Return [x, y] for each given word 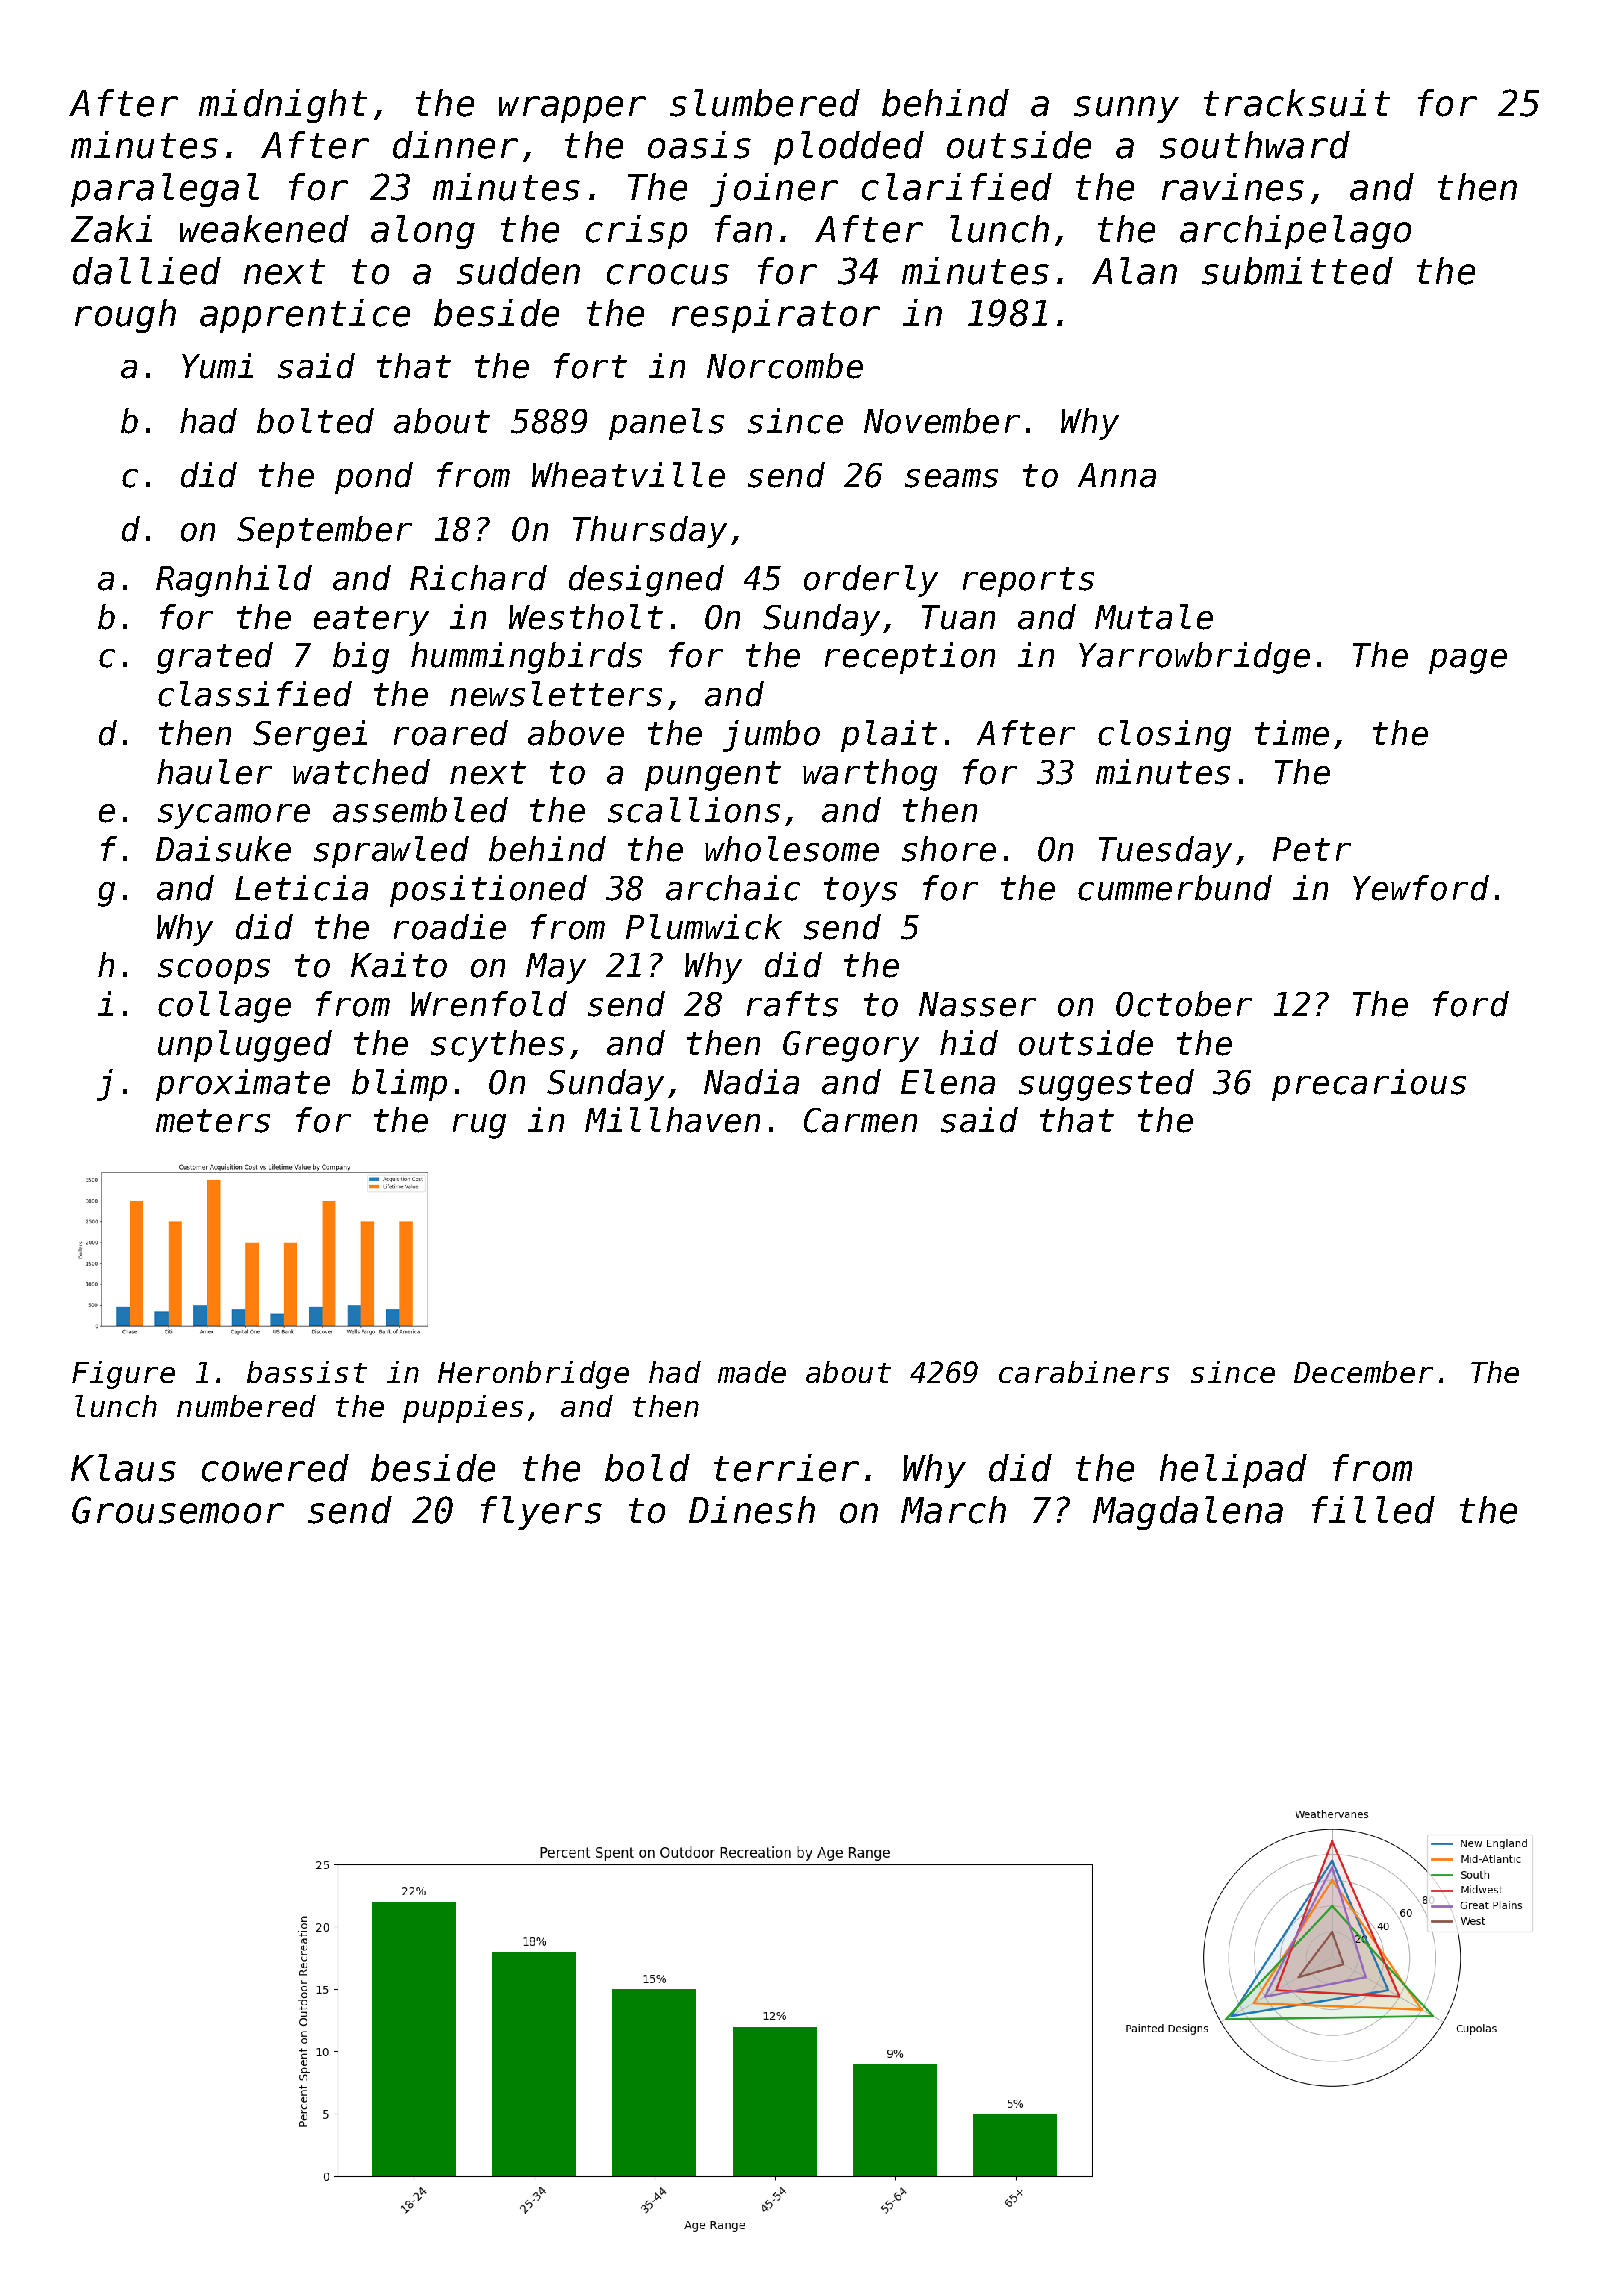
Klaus [123, 1468]
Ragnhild [234, 581]
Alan [1134, 271]
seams [951, 478]
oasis [699, 145]
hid [969, 1043]
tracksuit [1297, 103]
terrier [786, 1468]
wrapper [572, 109]
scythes [497, 1046]
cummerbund [1175, 888]
